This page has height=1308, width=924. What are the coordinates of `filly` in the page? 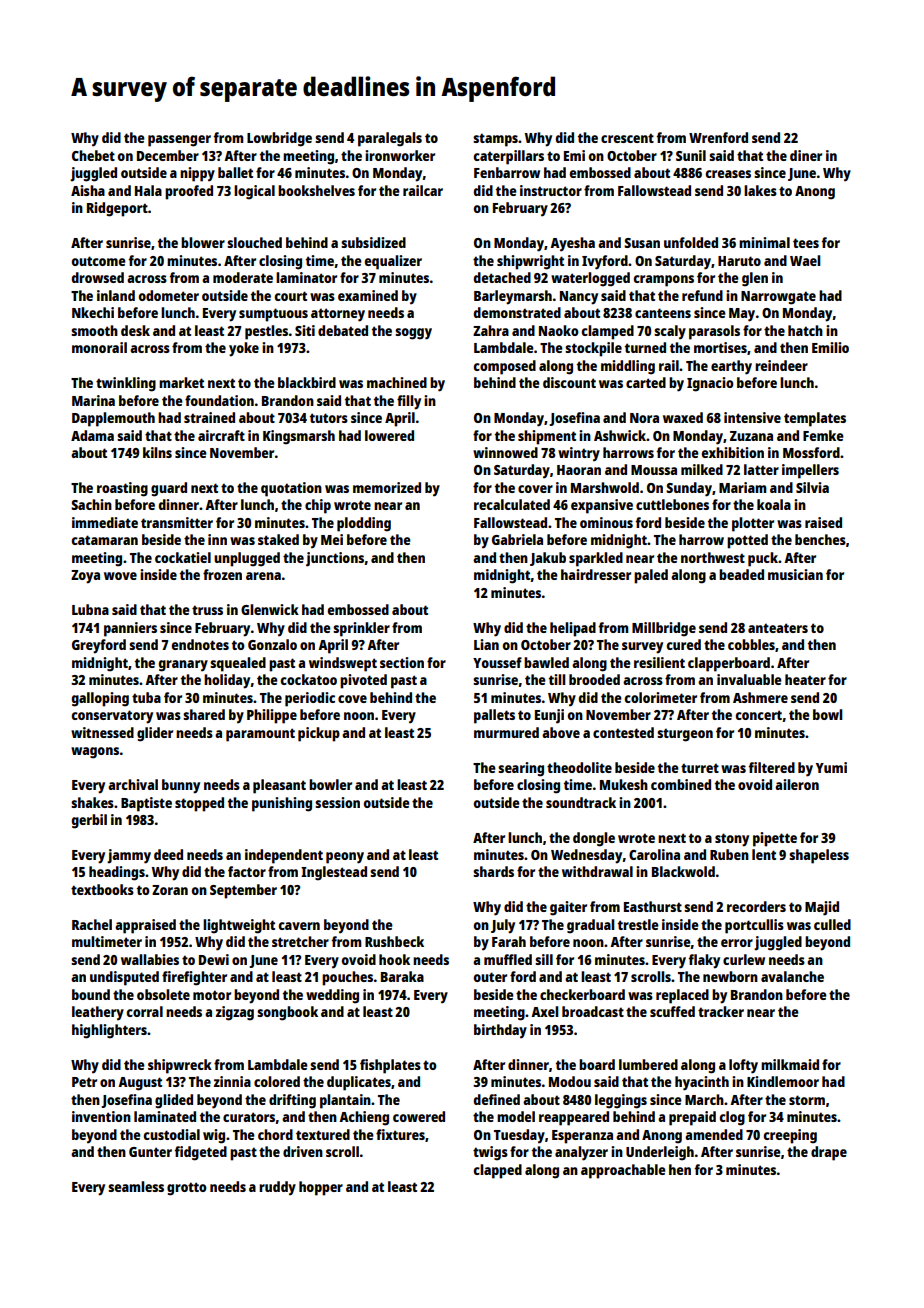 It's located at (409, 402).
